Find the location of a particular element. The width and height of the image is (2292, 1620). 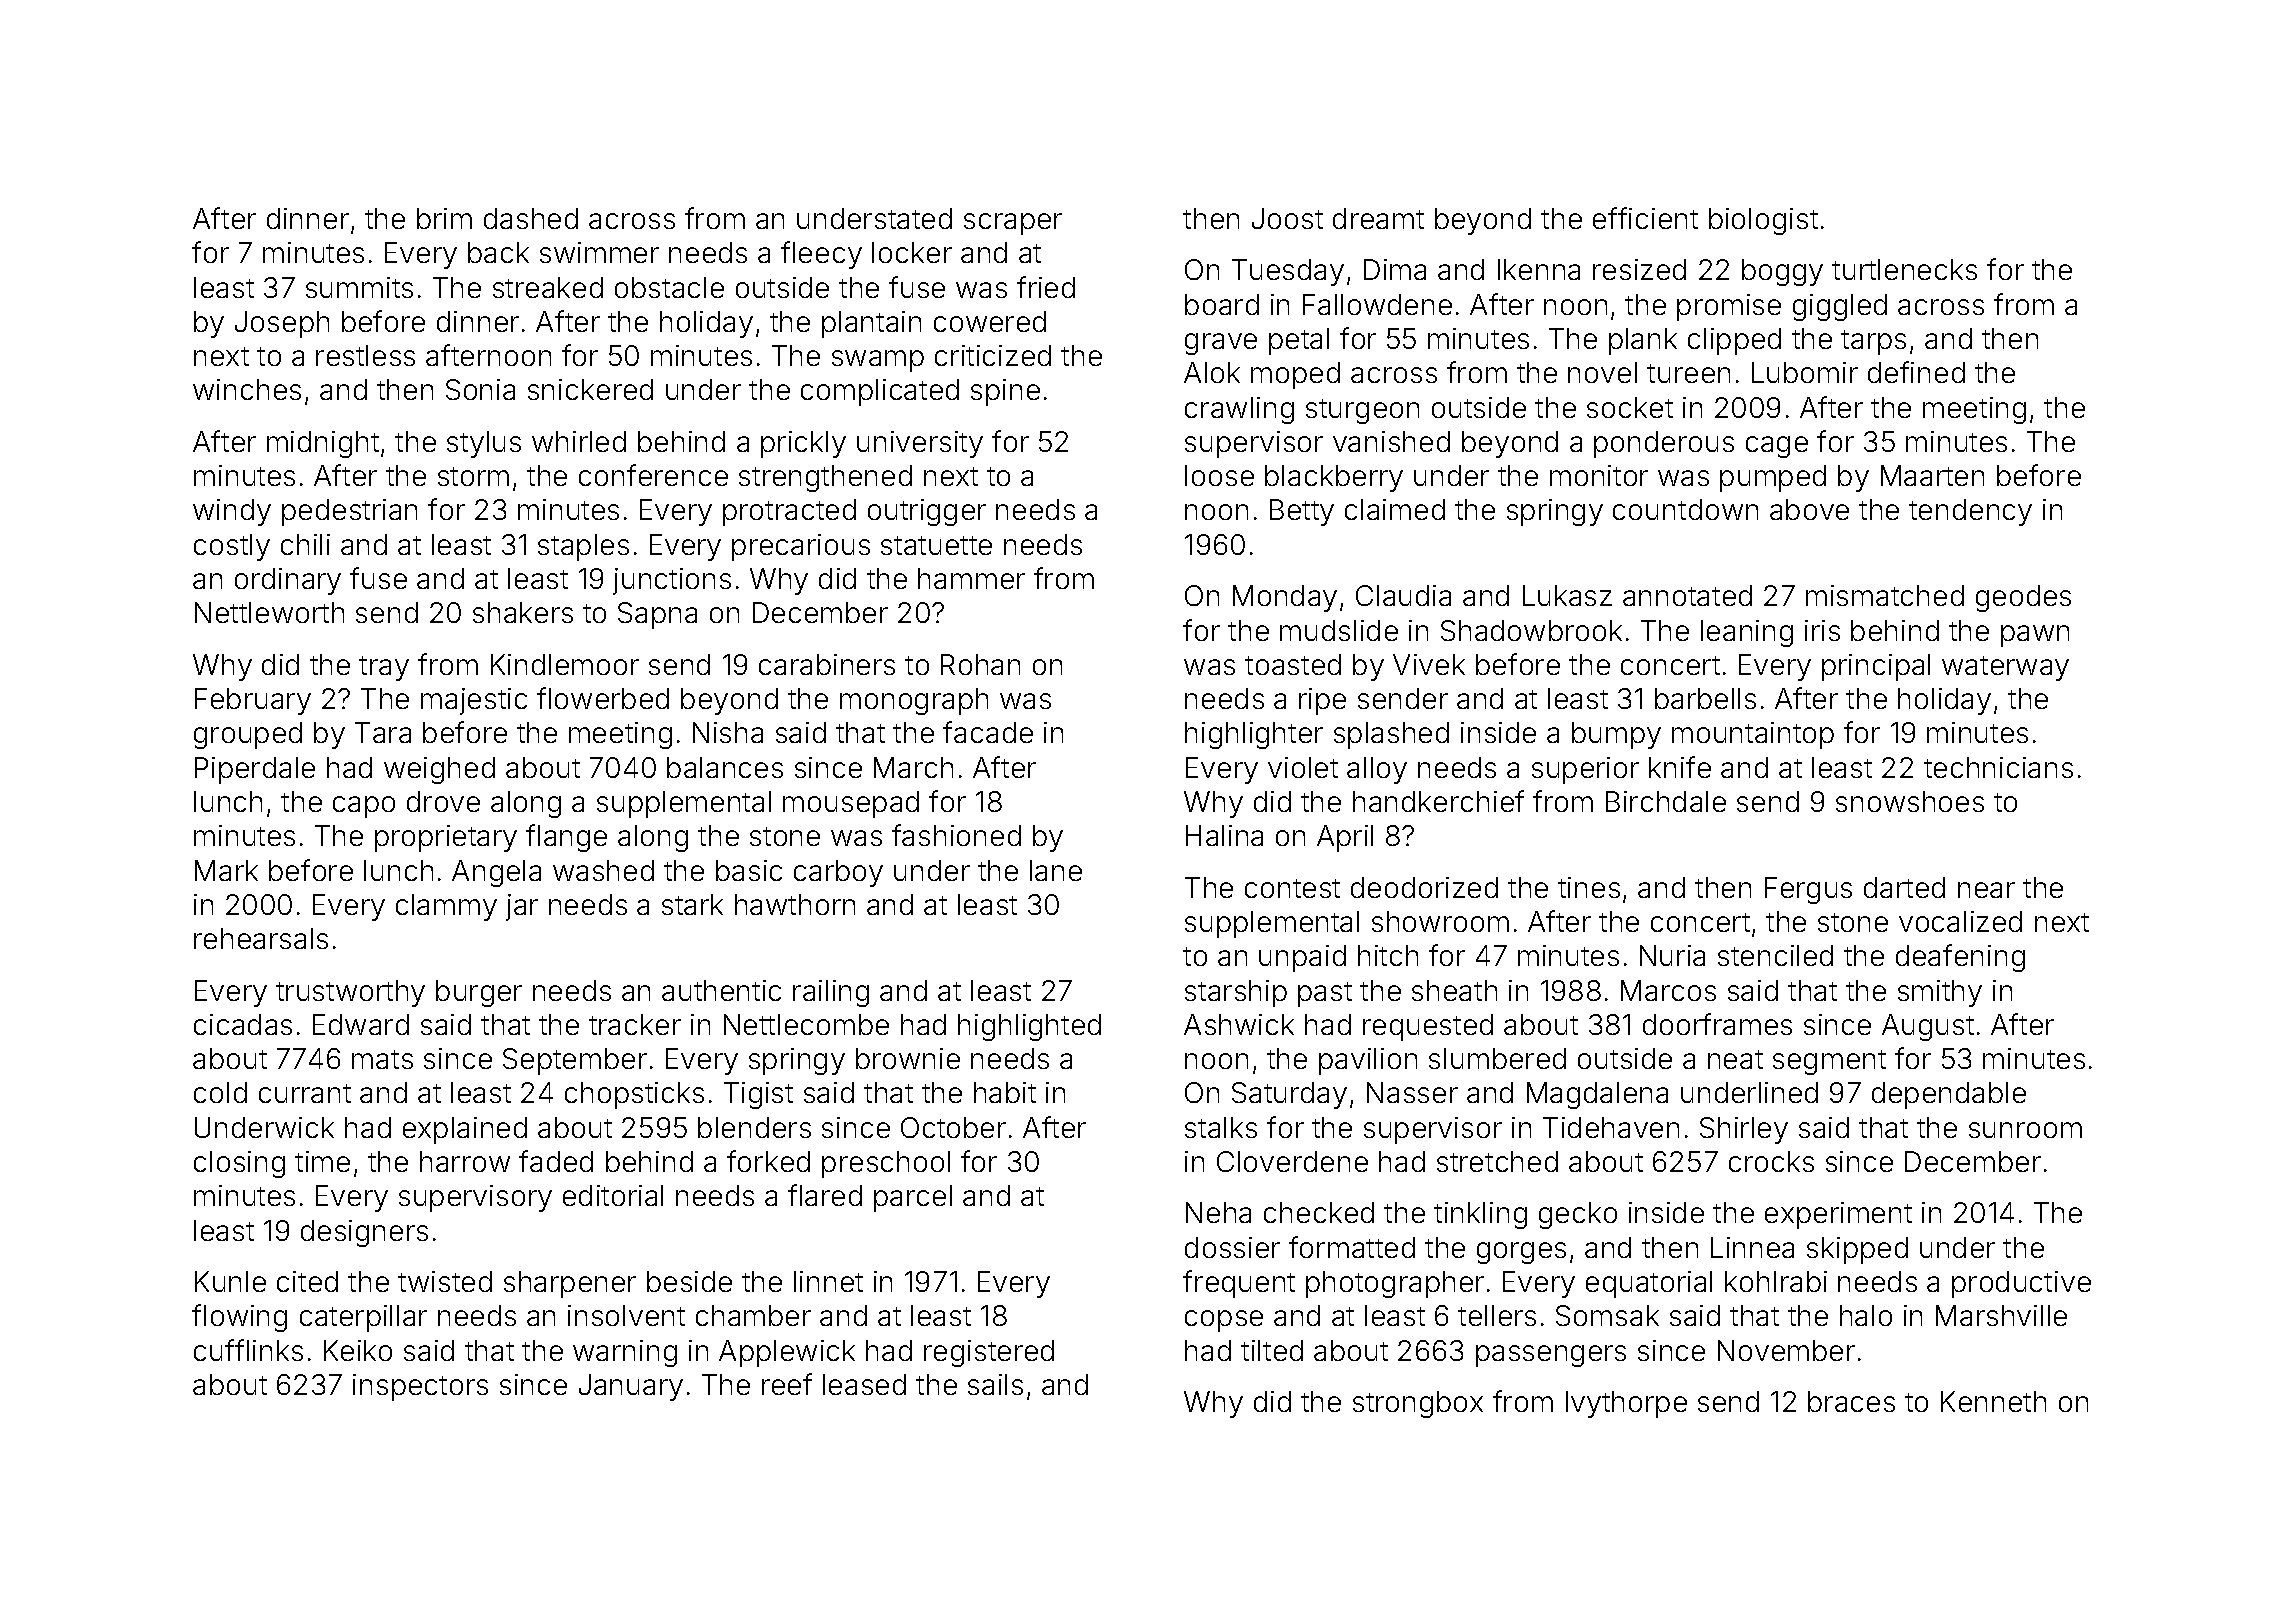

biologist is located at coordinates (1763, 221).
